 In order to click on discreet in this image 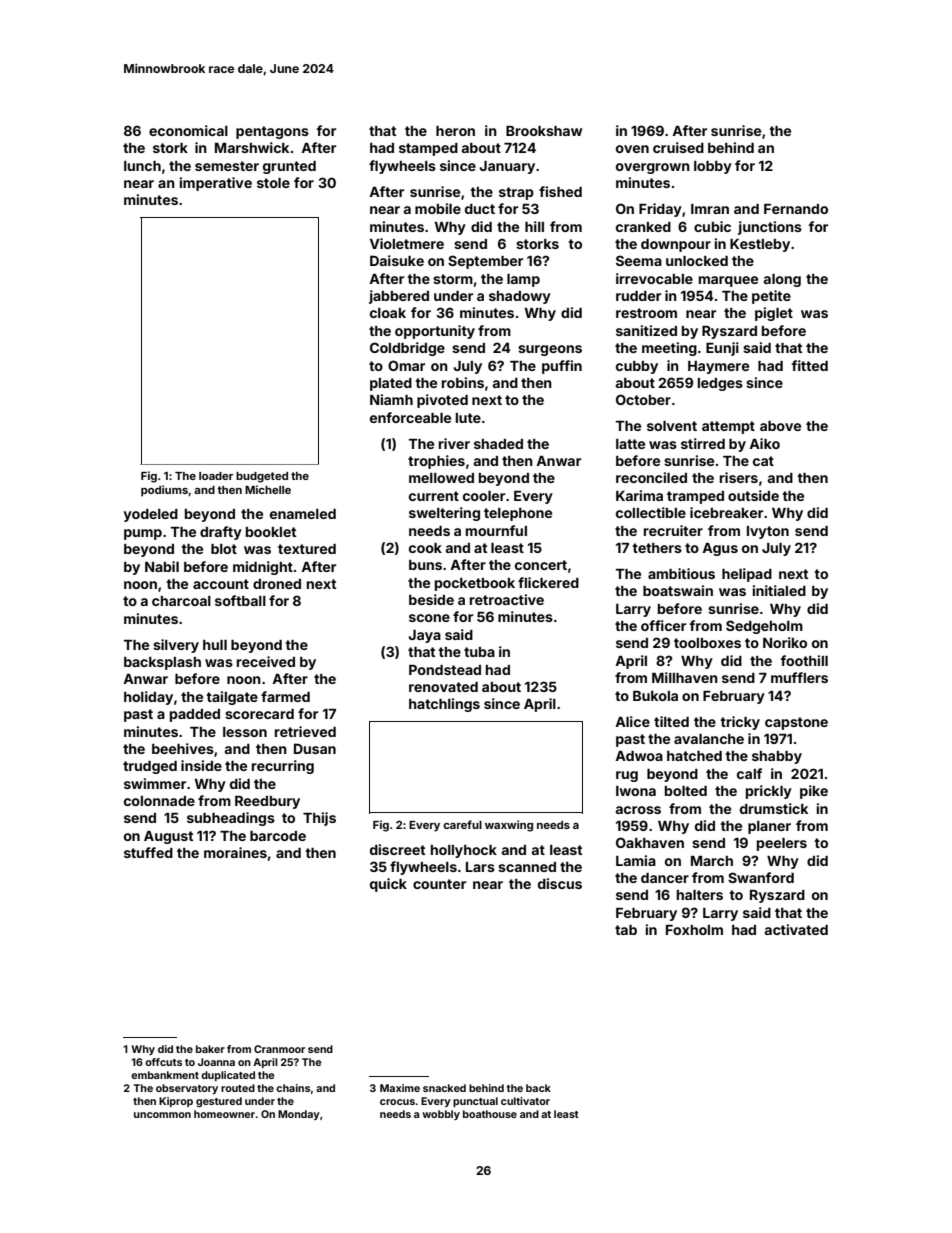, I will do `click(397, 849)`.
